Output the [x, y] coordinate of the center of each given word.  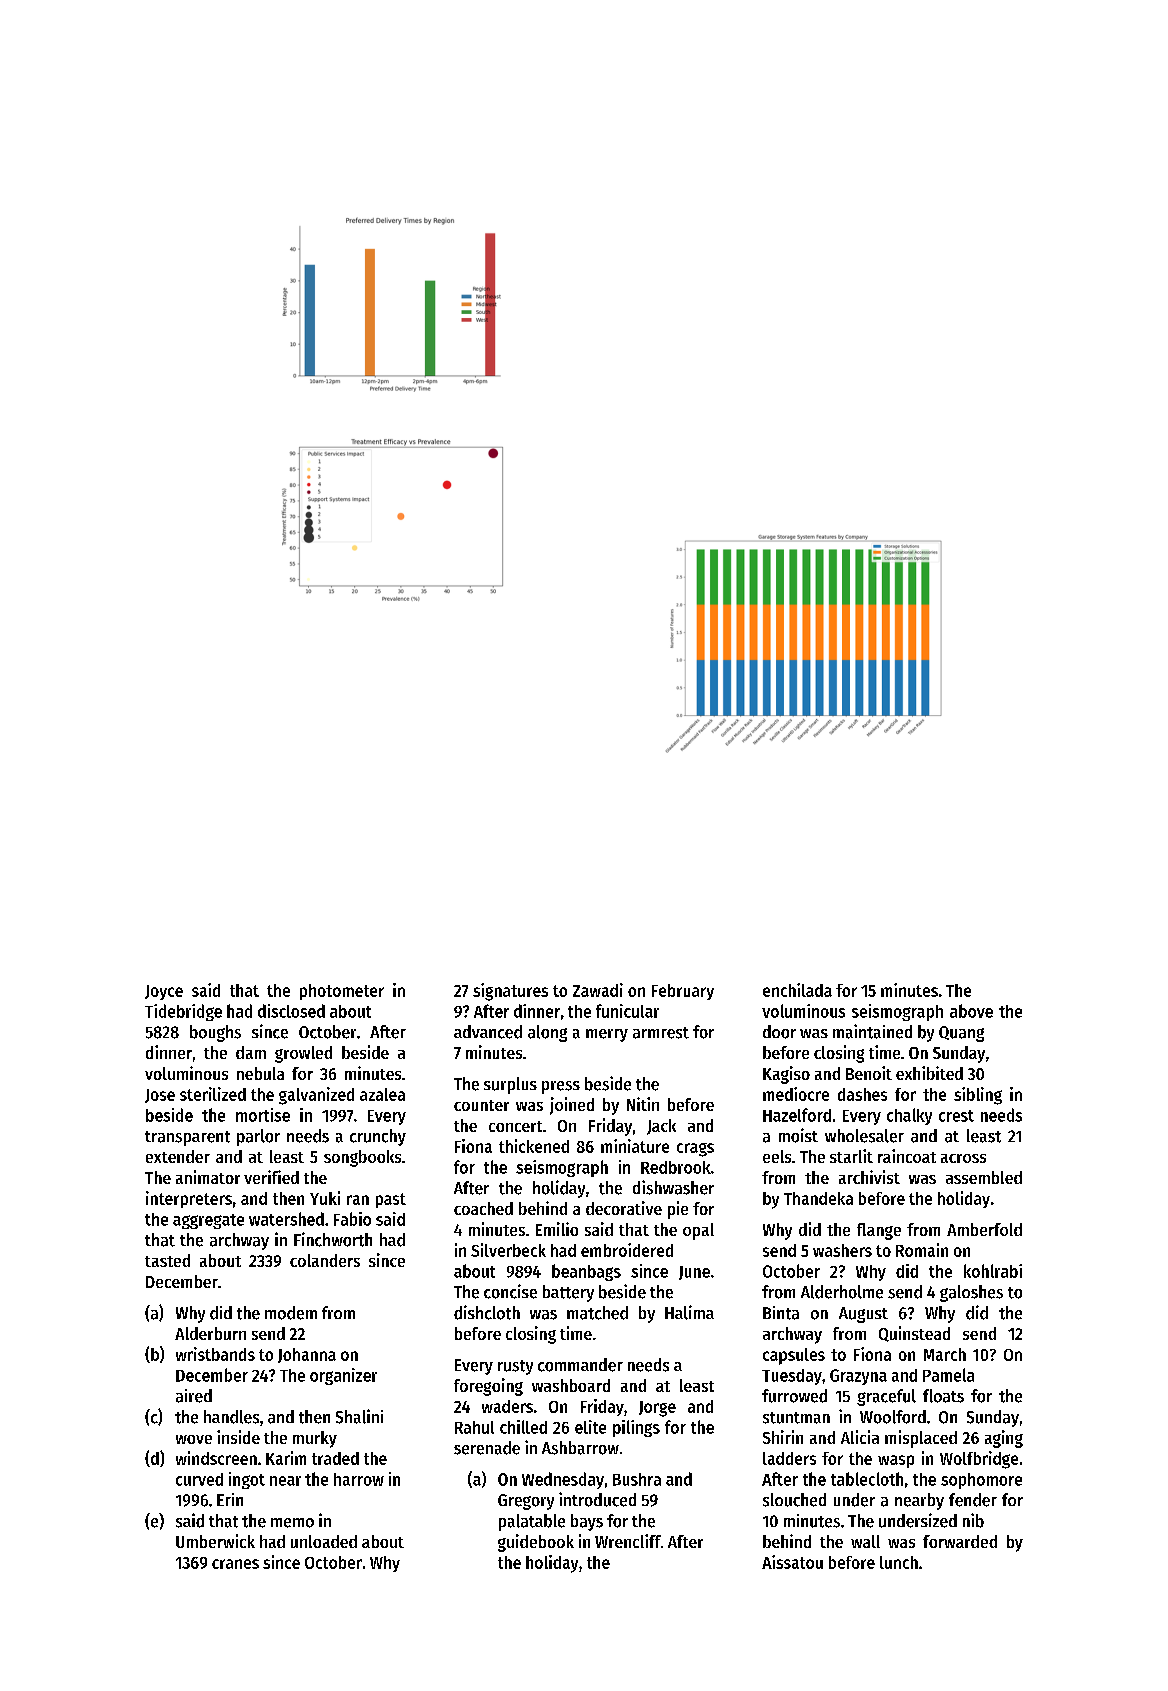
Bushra [637, 1479]
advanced [488, 1032]
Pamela [948, 1375]
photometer [342, 992]
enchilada [797, 990]
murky [315, 1439]
